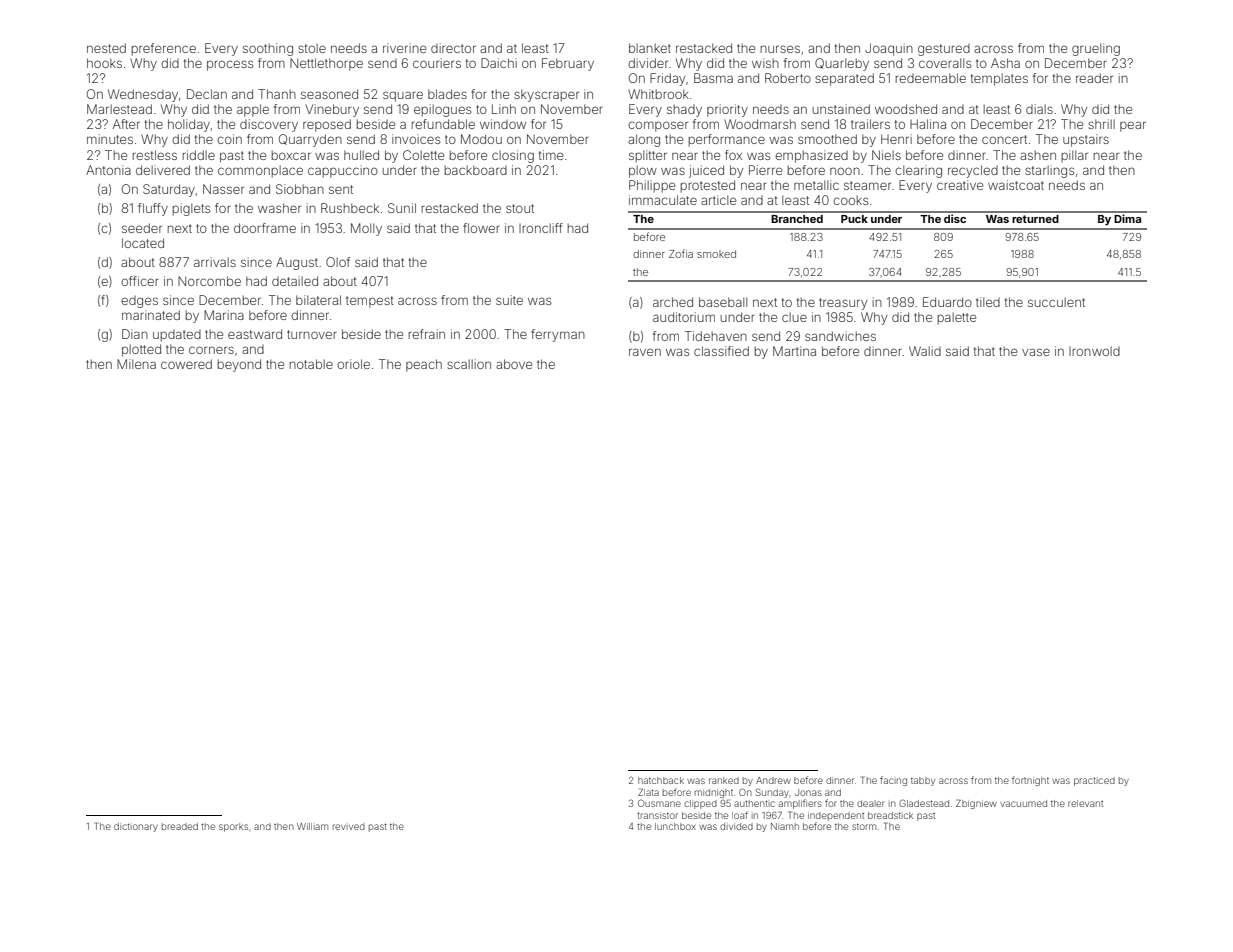 The height and width of the page is (952, 1233). What do you see at coordinates (277, 94) in the page?
I see `Thanh` at bounding box center [277, 94].
